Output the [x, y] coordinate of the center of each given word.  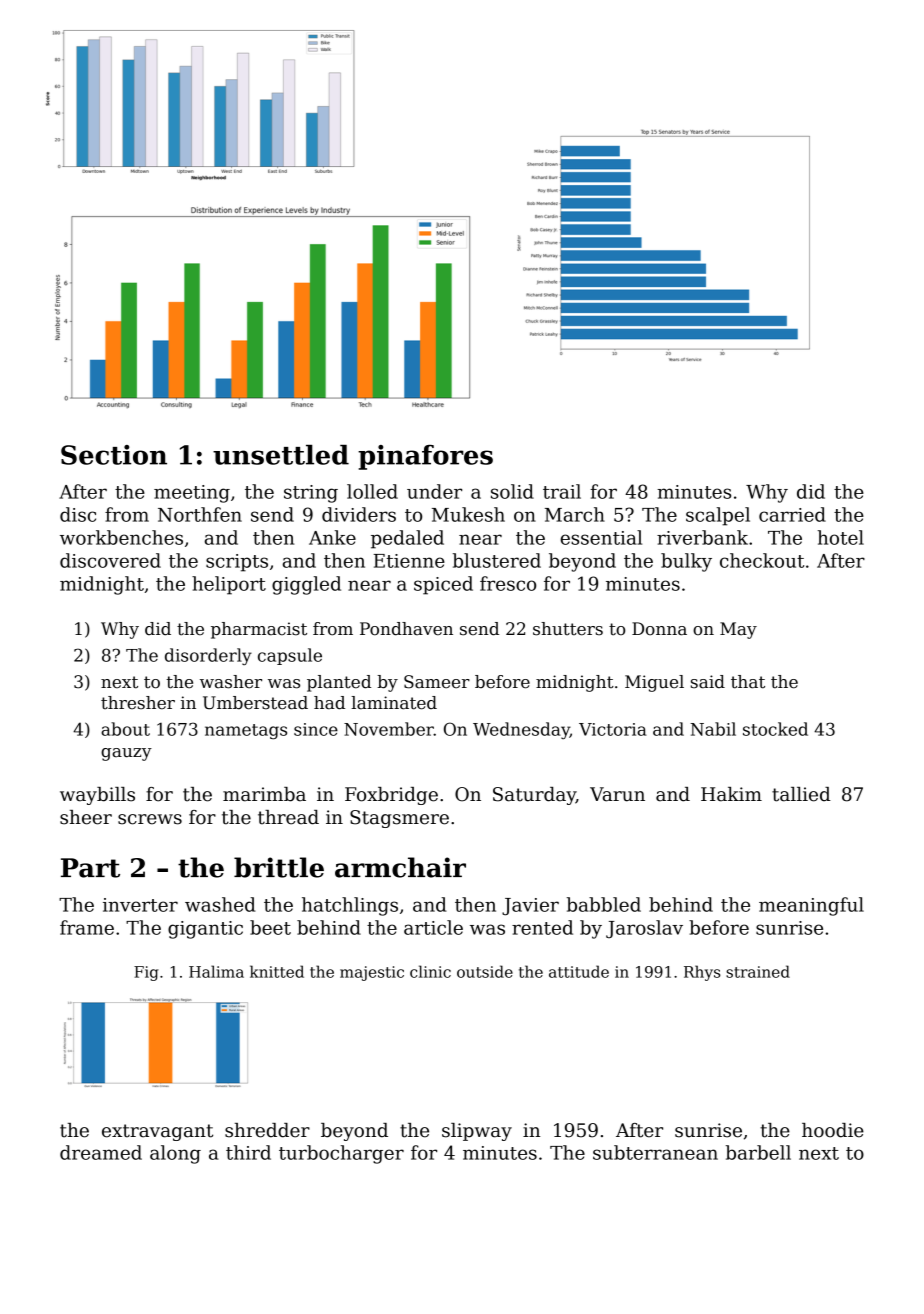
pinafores [425, 457]
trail [562, 491]
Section [114, 455]
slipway [477, 1132]
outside [485, 971]
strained [758, 971]
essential [601, 537]
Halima [216, 971]
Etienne [409, 561]
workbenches [121, 537]
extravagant [157, 1132]
